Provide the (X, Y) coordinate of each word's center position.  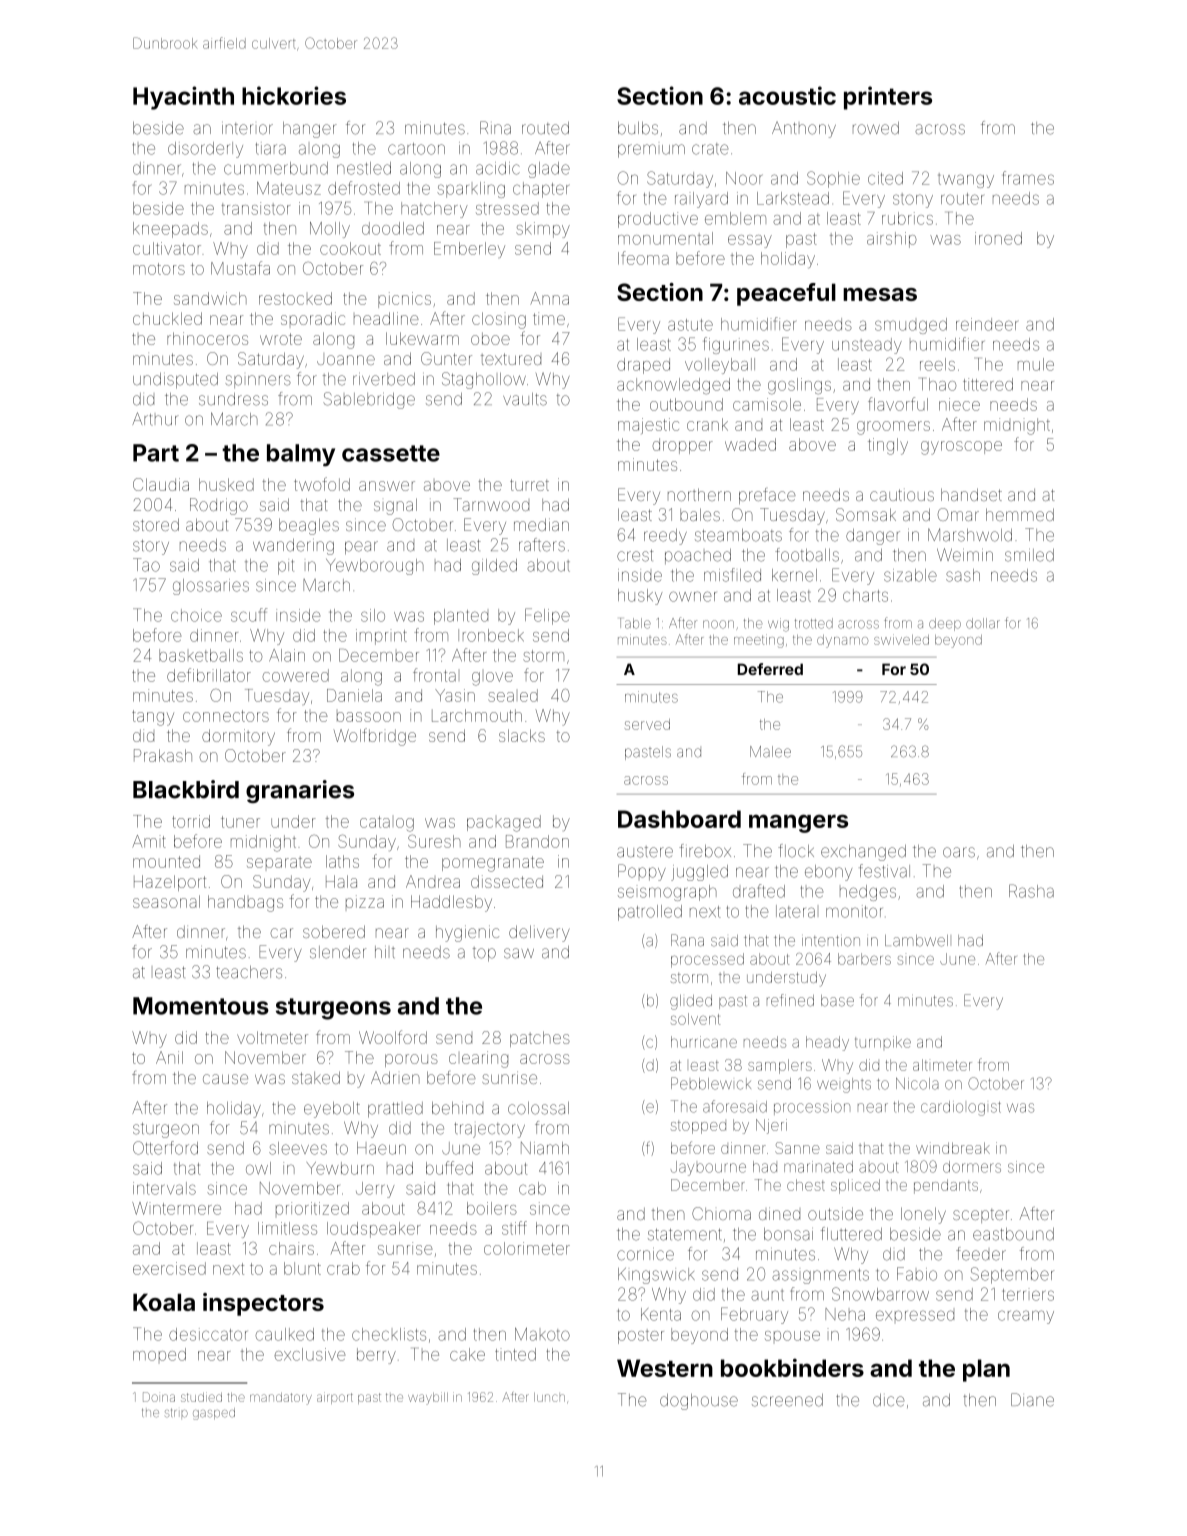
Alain (287, 655)
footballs (807, 555)
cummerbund (276, 168)
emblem (735, 218)
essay (750, 241)
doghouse (699, 1402)
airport (335, 1398)
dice (889, 1400)
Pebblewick (711, 1083)
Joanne (346, 360)
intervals (164, 1188)
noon (718, 624)
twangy (966, 180)
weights (844, 1085)
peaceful (786, 294)
